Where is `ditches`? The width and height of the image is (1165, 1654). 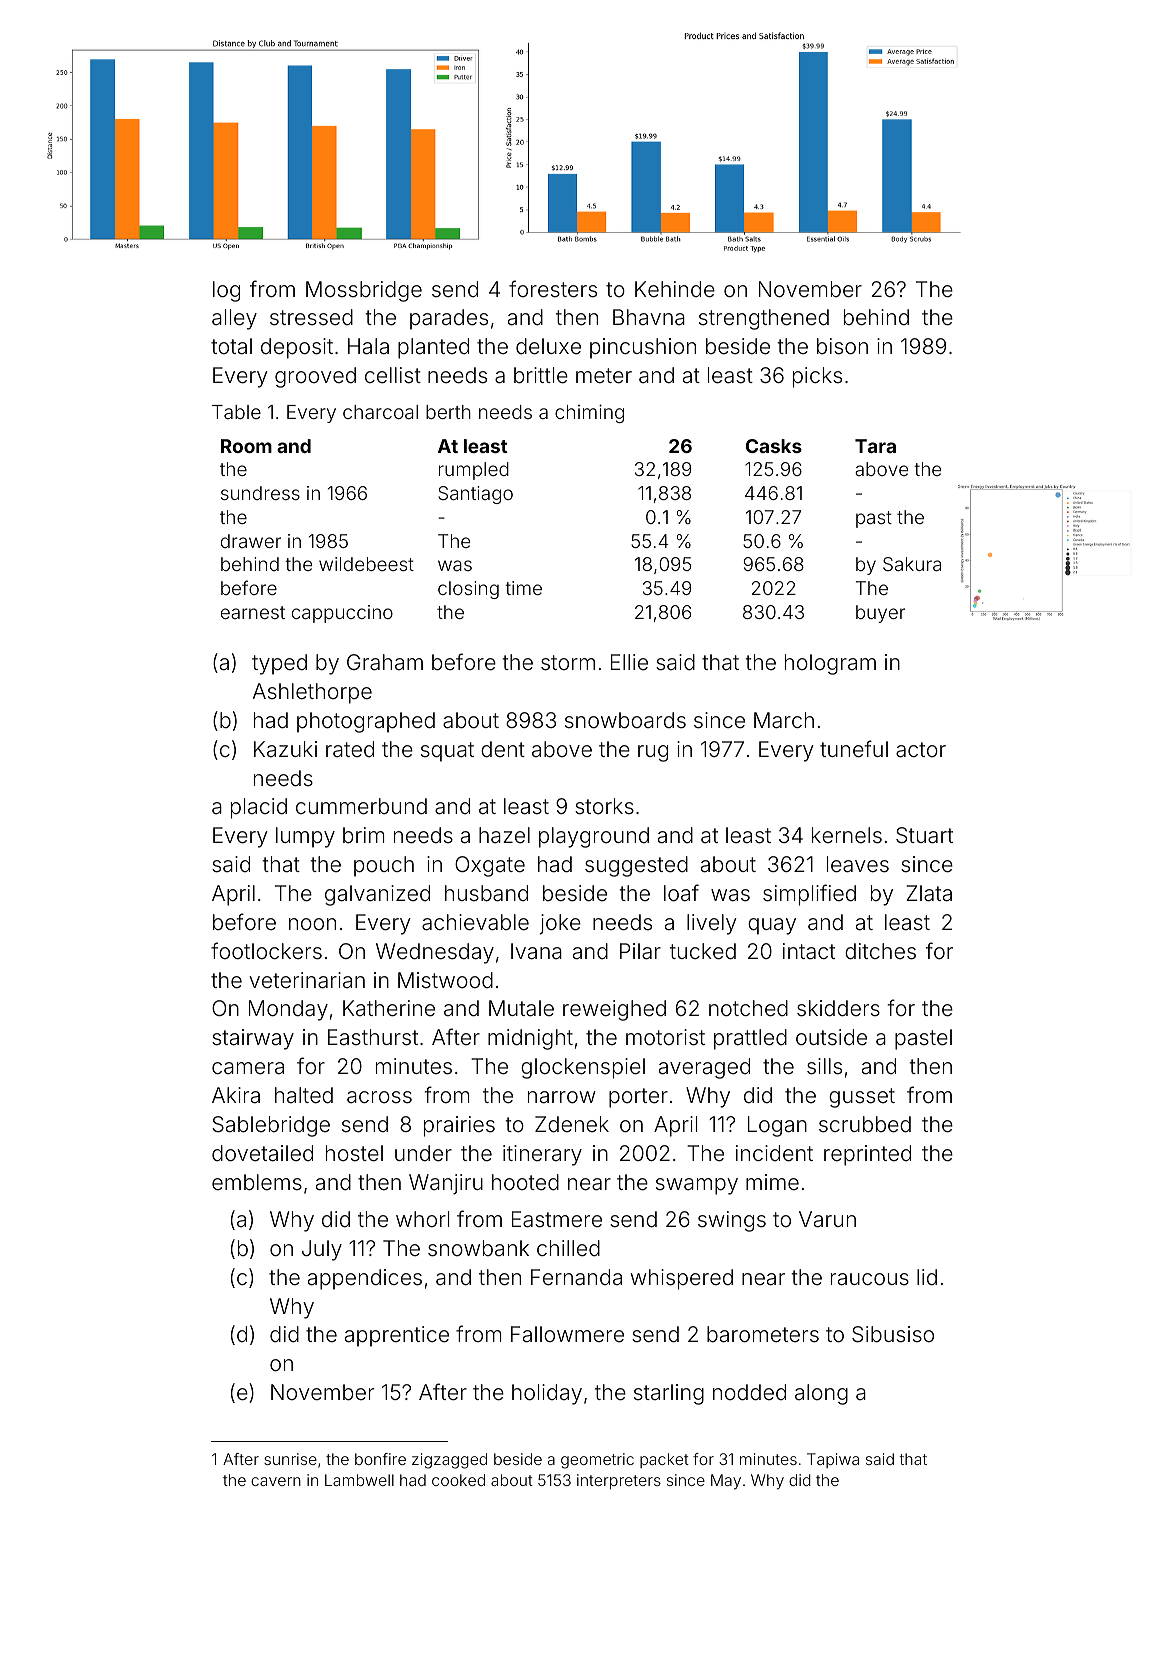
ditches is located at coordinates (880, 951).
